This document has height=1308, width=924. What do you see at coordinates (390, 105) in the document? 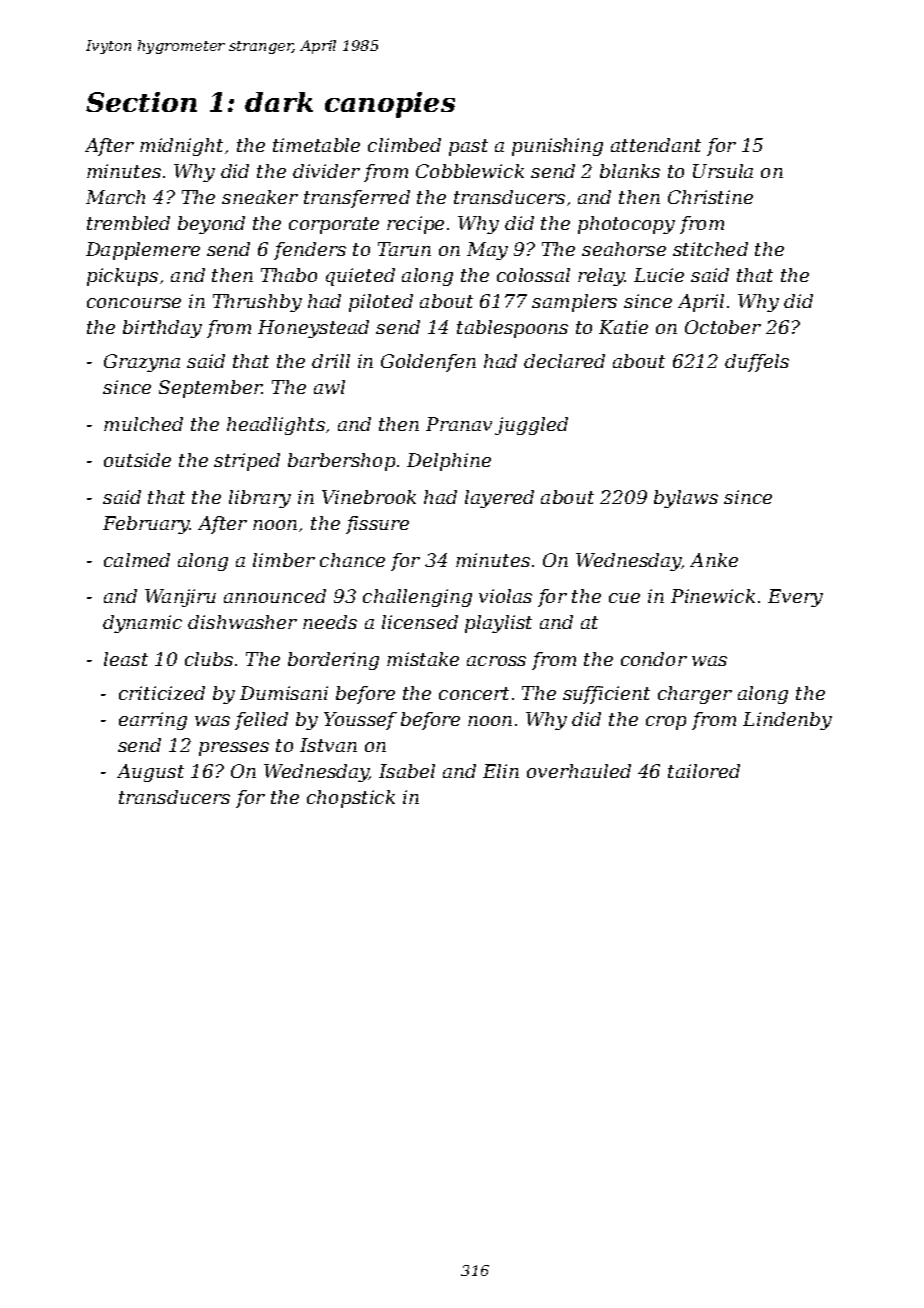
I see `canopies` at bounding box center [390, 105].
